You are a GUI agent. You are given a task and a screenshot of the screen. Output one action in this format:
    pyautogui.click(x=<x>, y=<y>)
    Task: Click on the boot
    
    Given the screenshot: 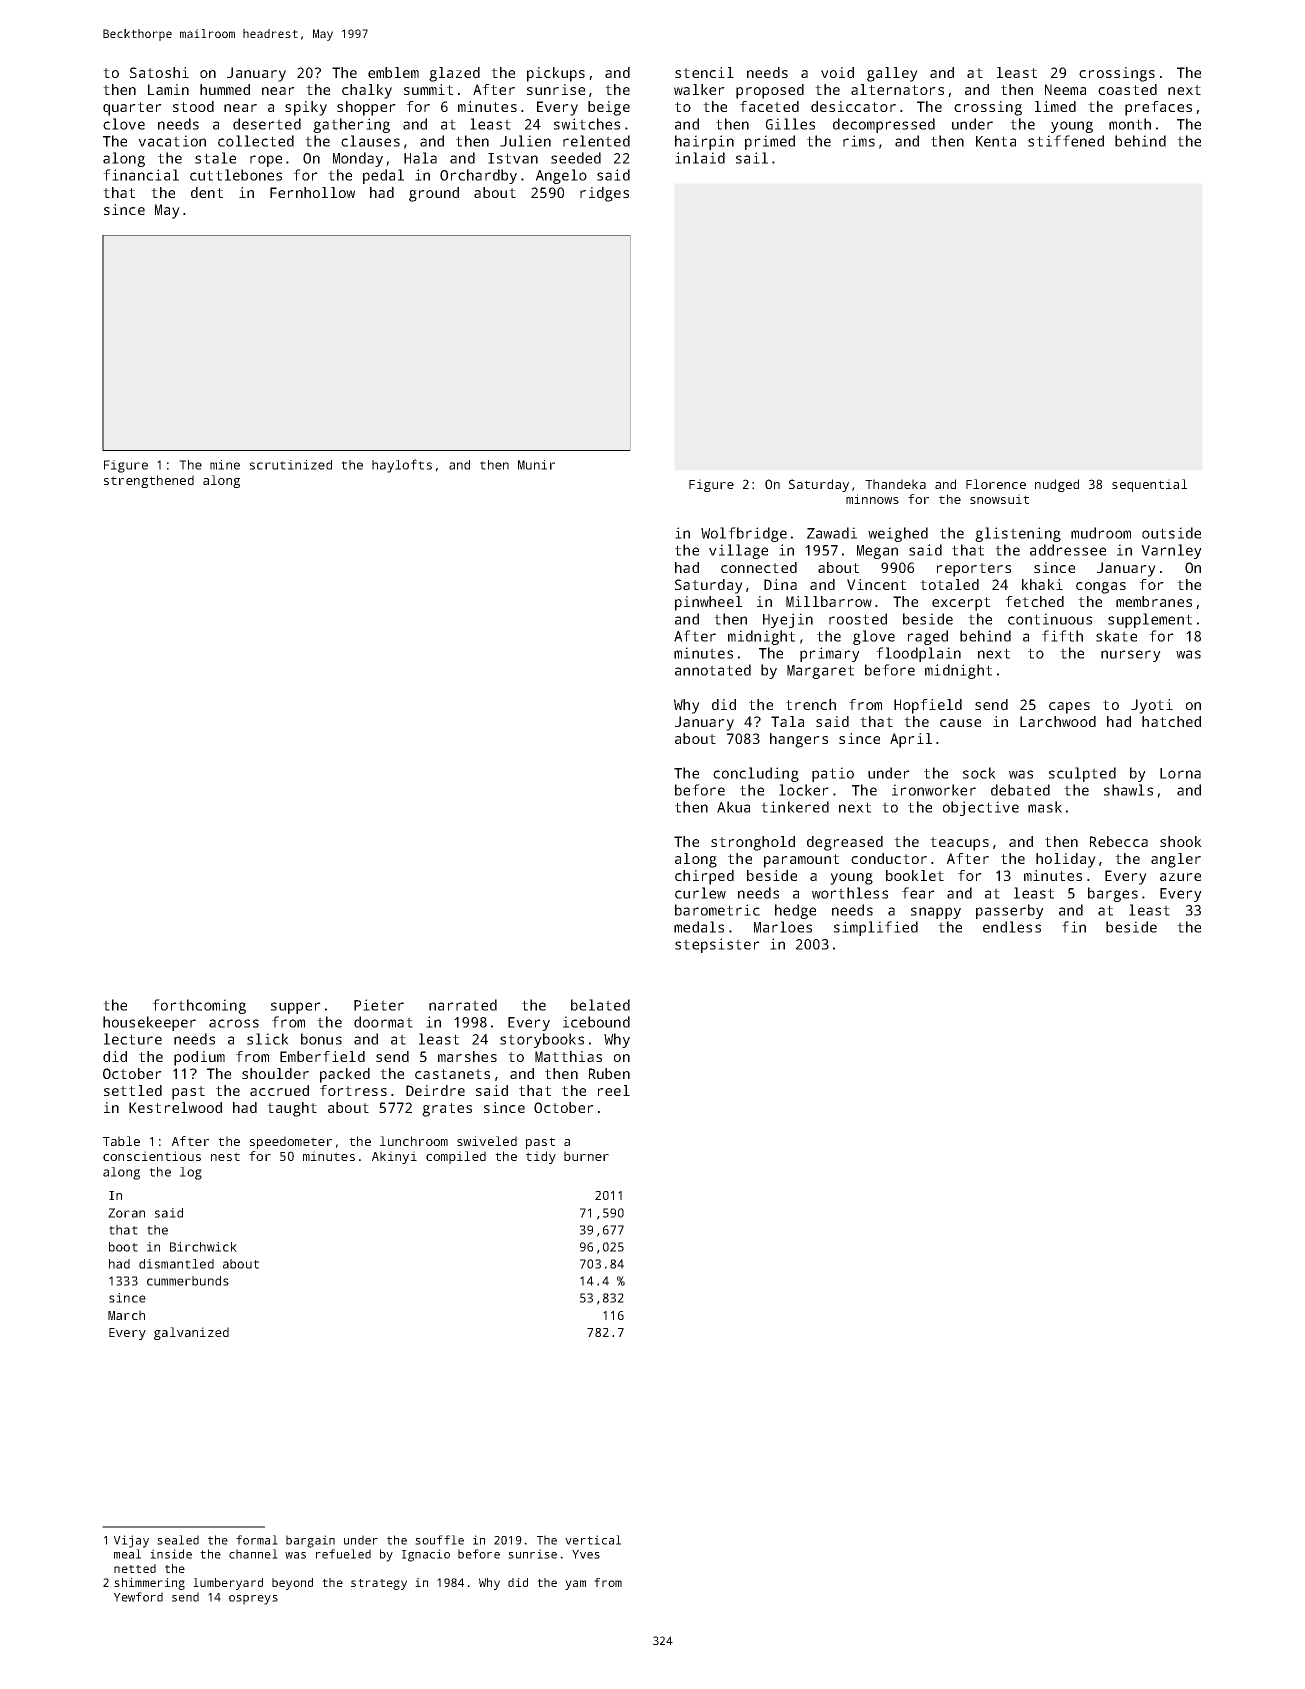 What is the action you would take?
    pyautogui.click(x=123, y=1247)
